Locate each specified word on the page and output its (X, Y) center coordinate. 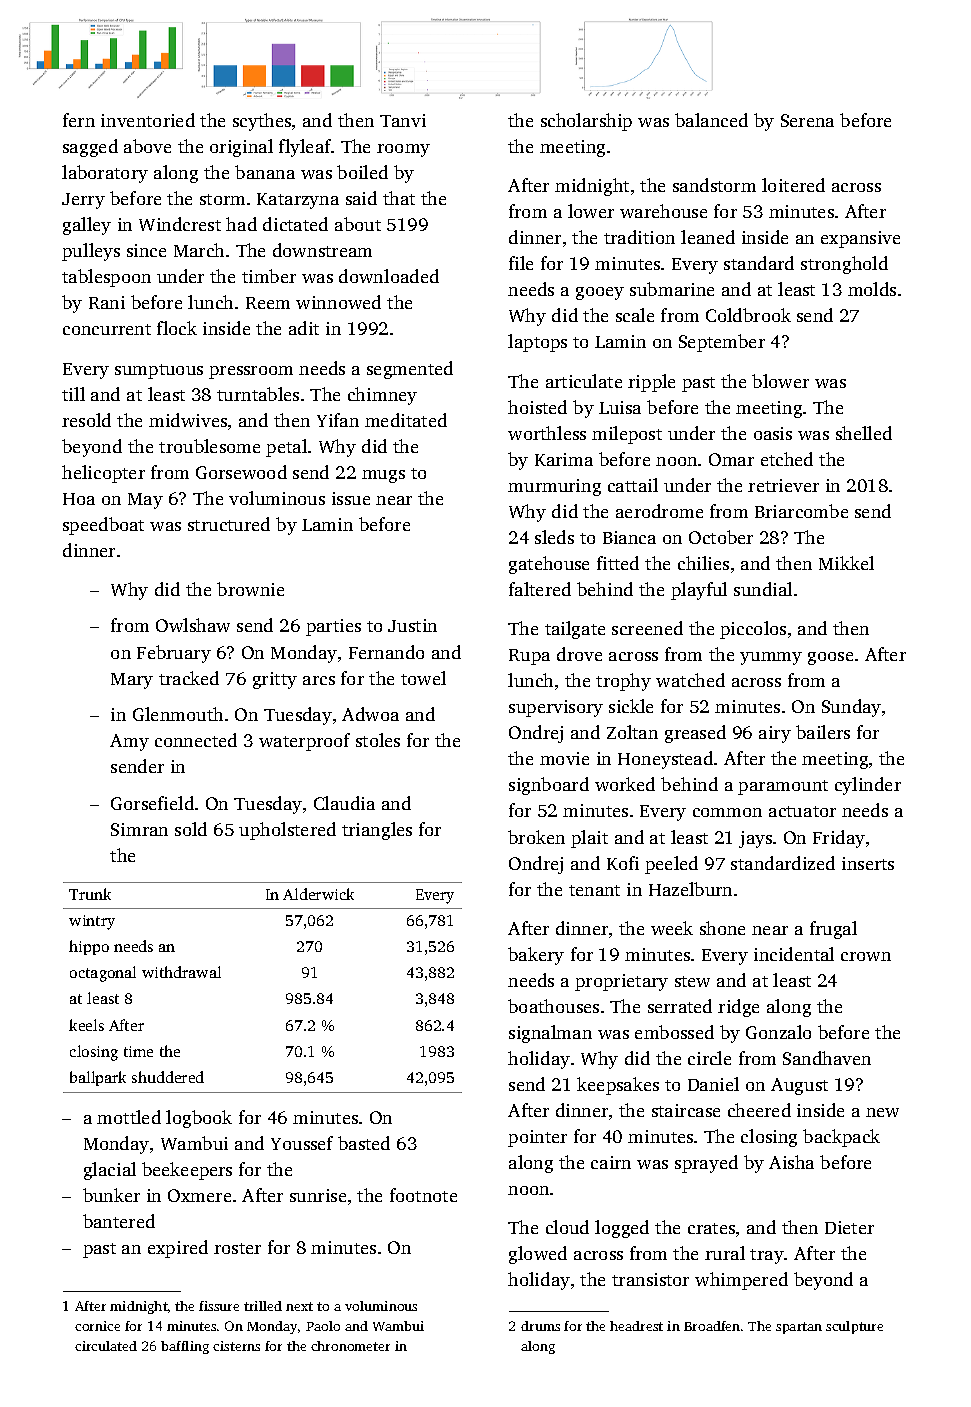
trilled (263, 1306)
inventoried (148, 120)
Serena (807, 120)
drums (540, 1326)
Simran (139, 829)
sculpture (854, 1327)
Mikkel (846, 563)
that (399, 198)
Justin (412, 625)
